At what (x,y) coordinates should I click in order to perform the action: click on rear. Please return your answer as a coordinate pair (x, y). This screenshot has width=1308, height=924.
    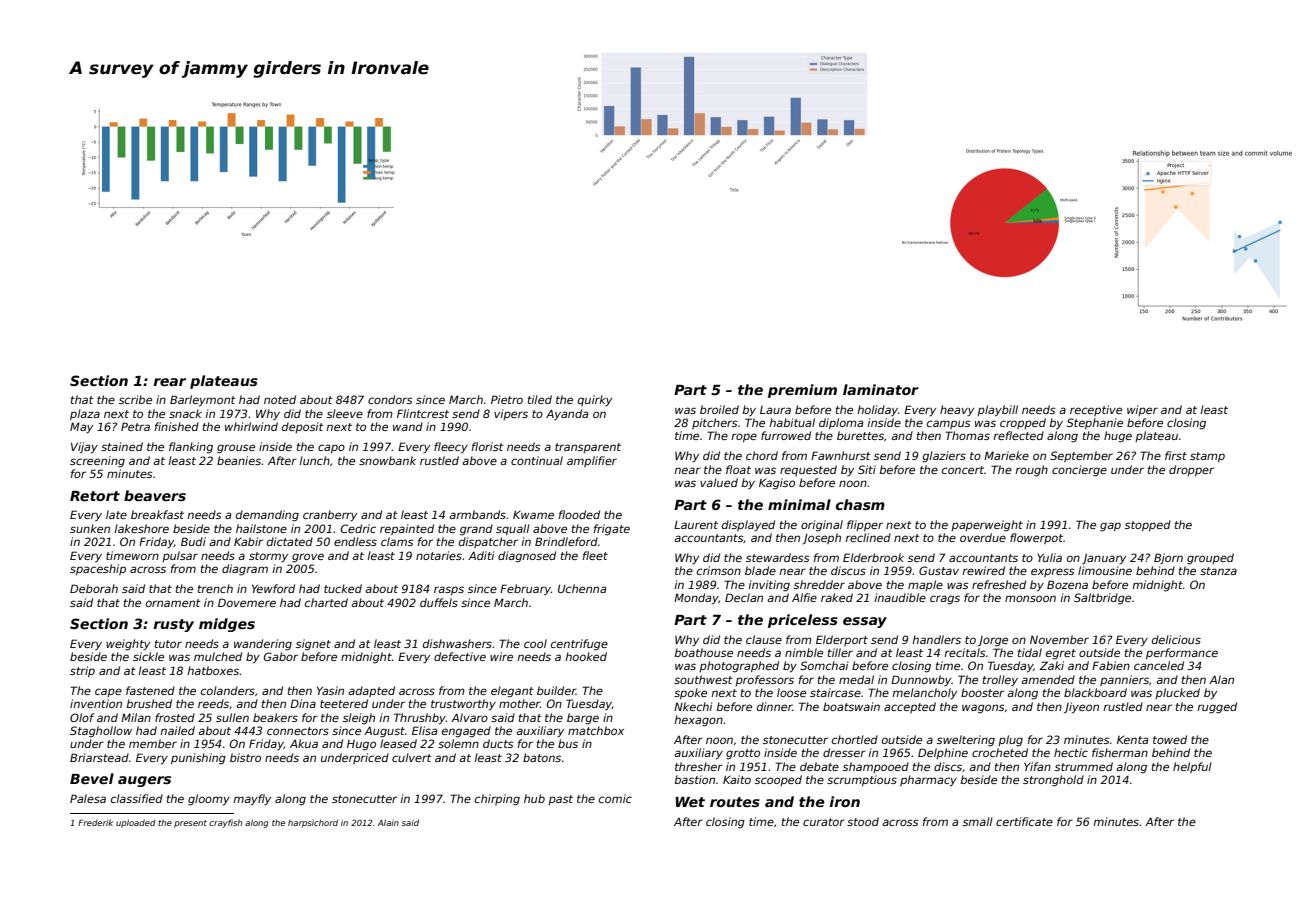
    Looking at the image, I should click on (170, 382).
